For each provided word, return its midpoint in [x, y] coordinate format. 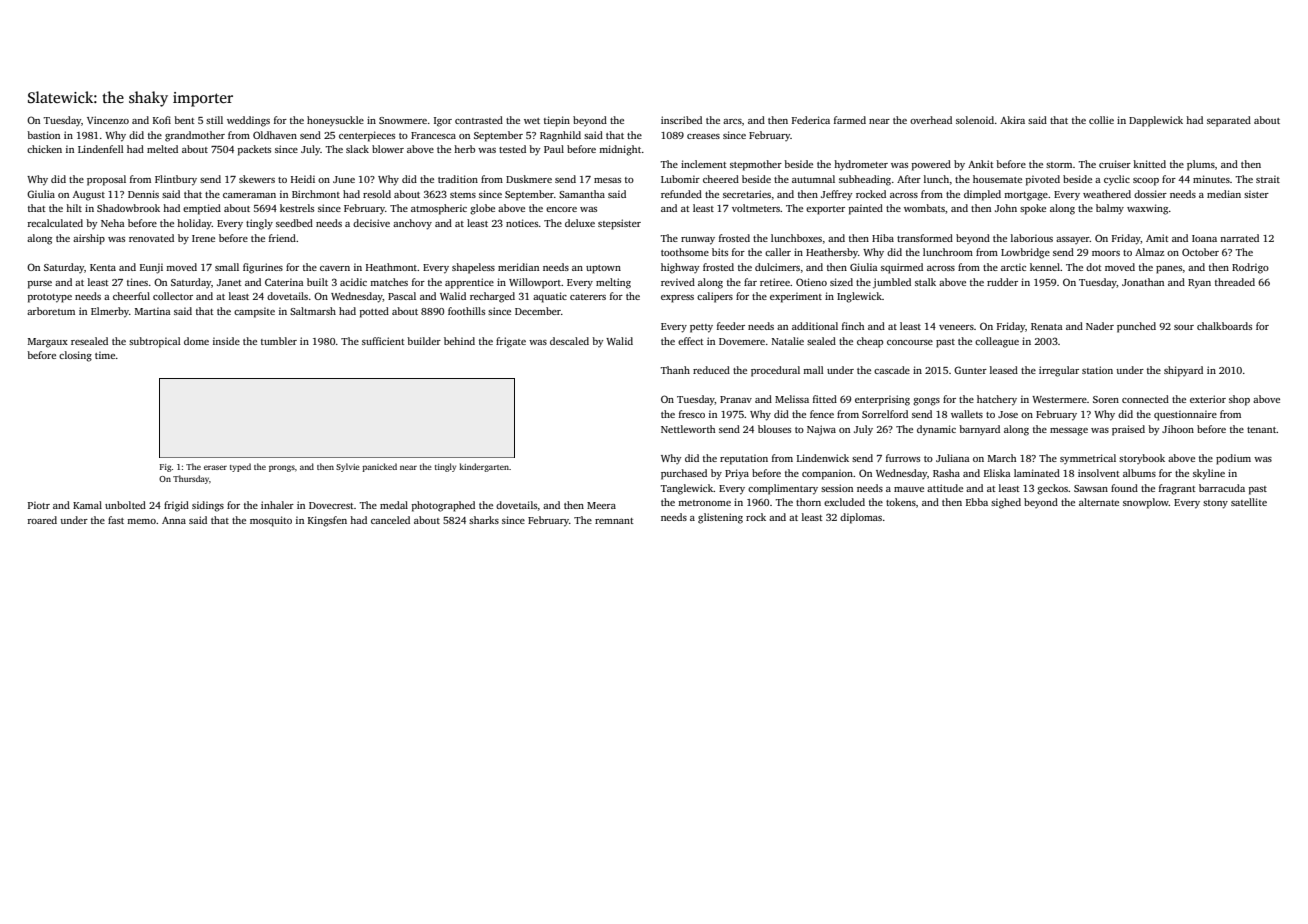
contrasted [479, 120]
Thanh [675, 370]
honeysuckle [335, 121]
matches [389, 282]
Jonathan [1143, 282]
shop [1239, 400]
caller [778, 252]
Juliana [953, 458]
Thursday [191, 479]
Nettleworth [688, 429]
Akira [1012, 120]
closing [75, 356]
